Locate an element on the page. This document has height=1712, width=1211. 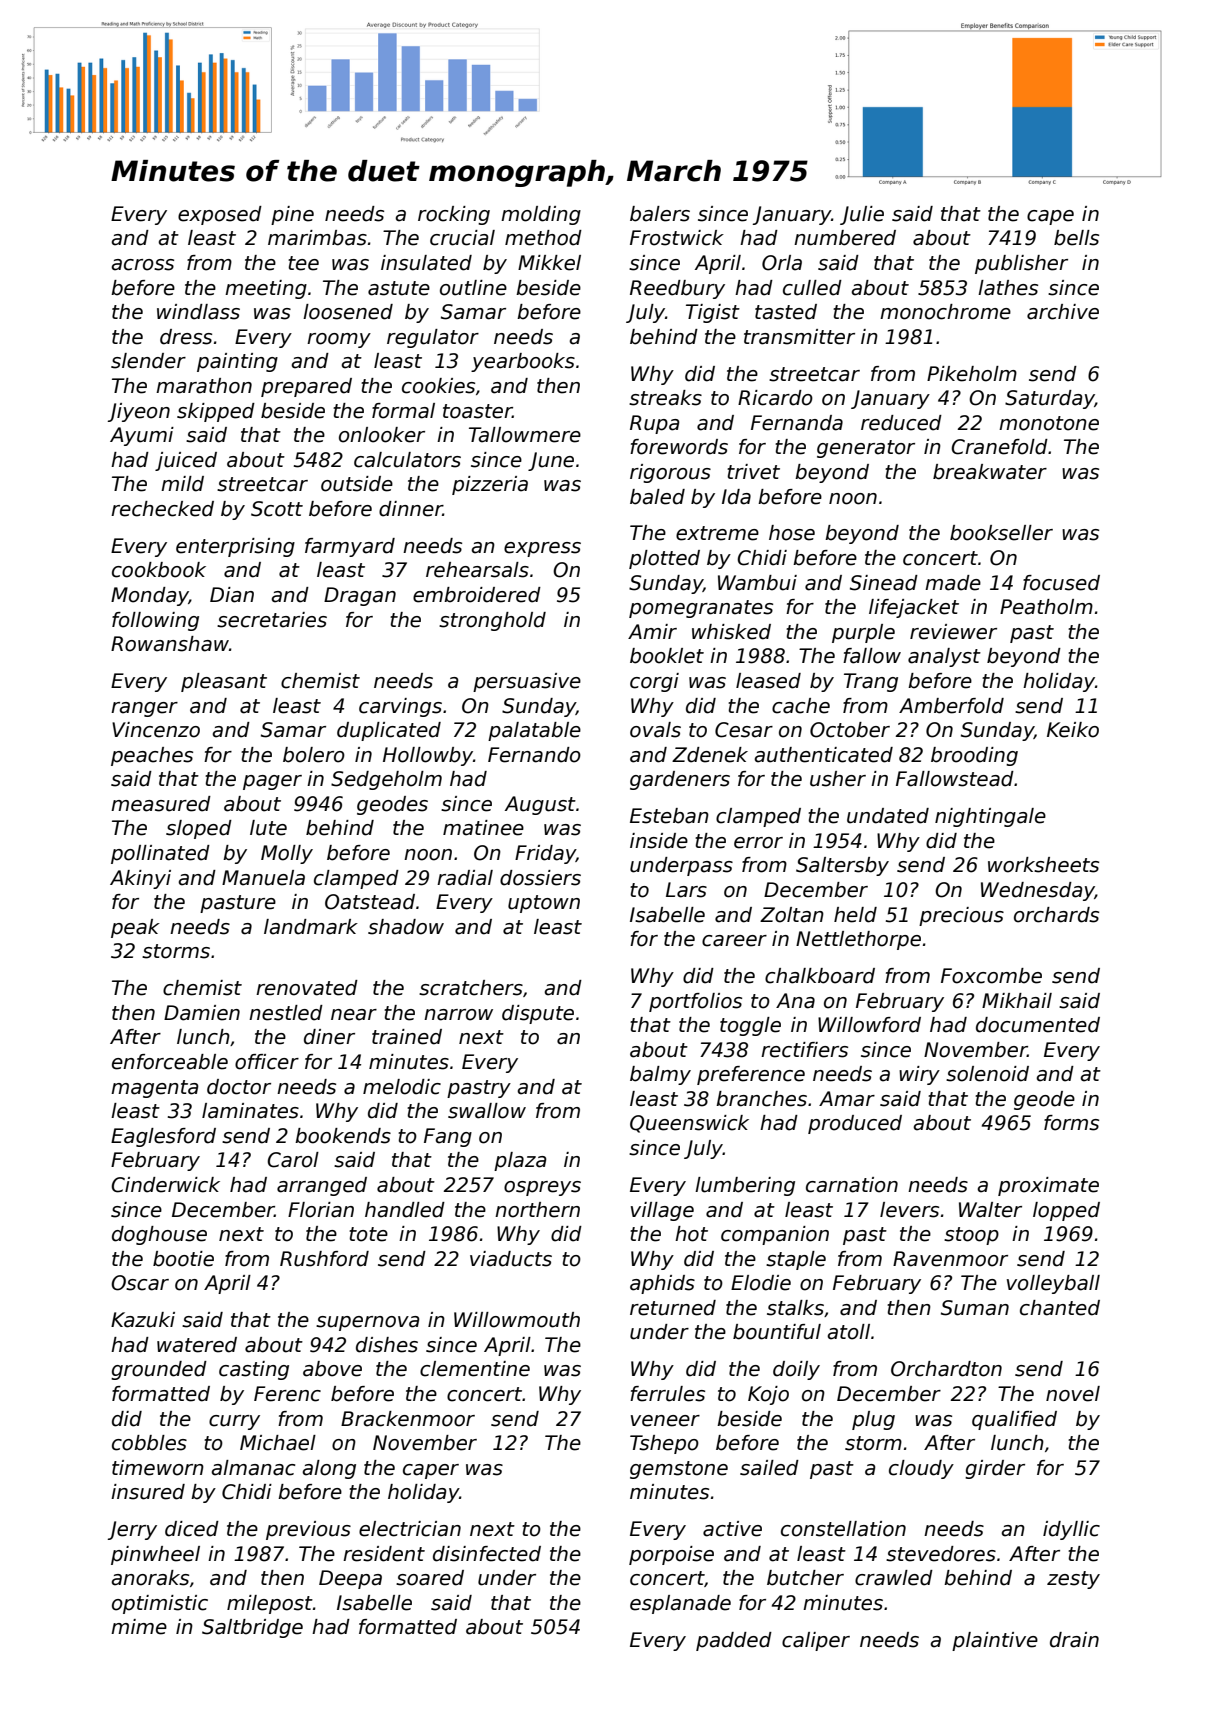
melodic is located at coordinates (402, 1087).
